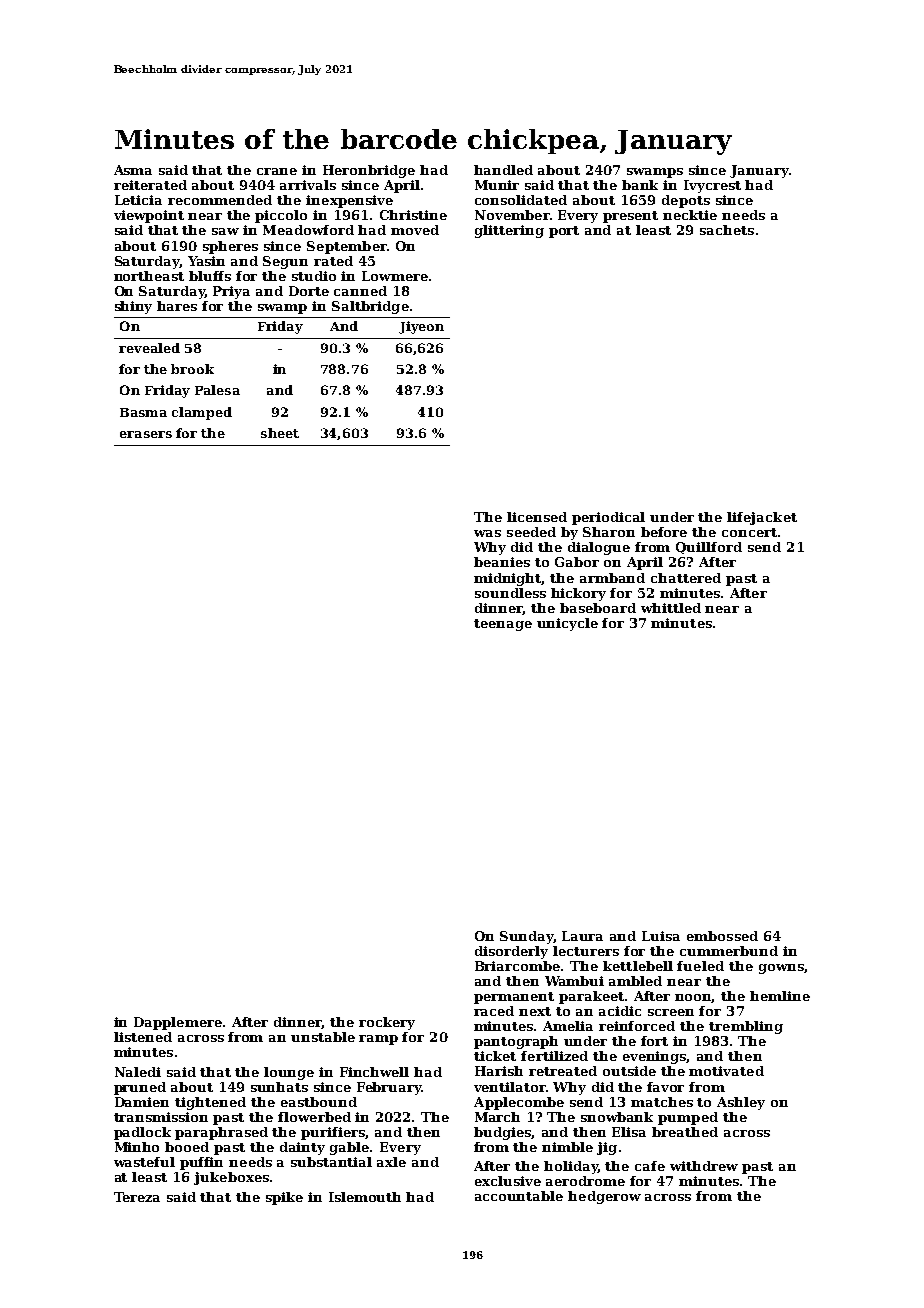 Image resolution: width=924 pixels, height=1308 pixels. Describe the element at coordinates (567, 1147) in the screenshot. I see `nimble` at that location.
